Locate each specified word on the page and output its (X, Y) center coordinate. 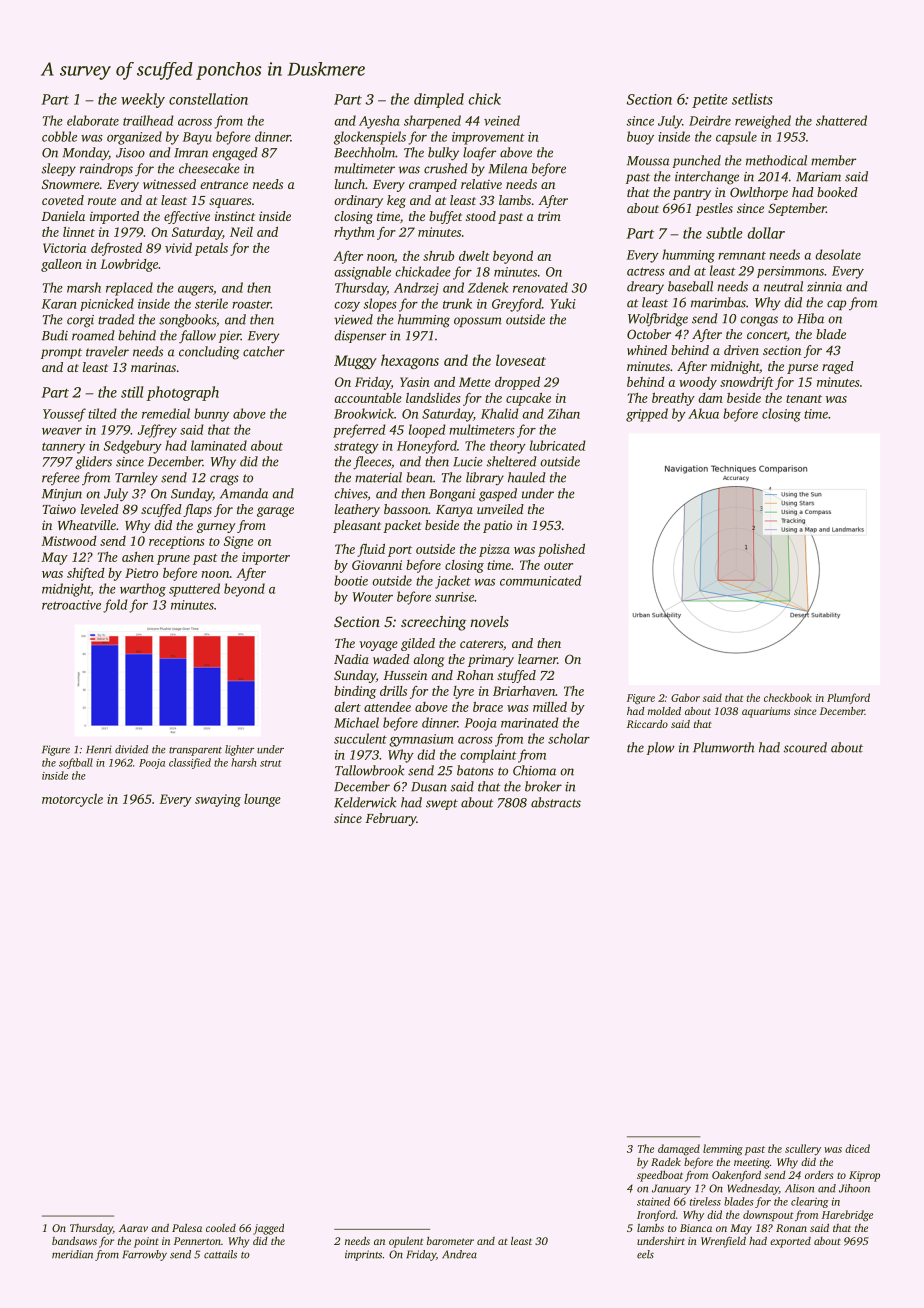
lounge (262, 800)
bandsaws (74, 1240)
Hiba (810, 318)
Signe (238, 542)
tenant (804, 399)
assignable (362, 273)
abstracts (556, 802)
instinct (235, 216)
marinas (153, 367)
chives (350, 493)
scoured (805, 747)
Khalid (500, 413)
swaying (218, 800)
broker (543, 786)
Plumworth (724, 747)
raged (838, 367)
